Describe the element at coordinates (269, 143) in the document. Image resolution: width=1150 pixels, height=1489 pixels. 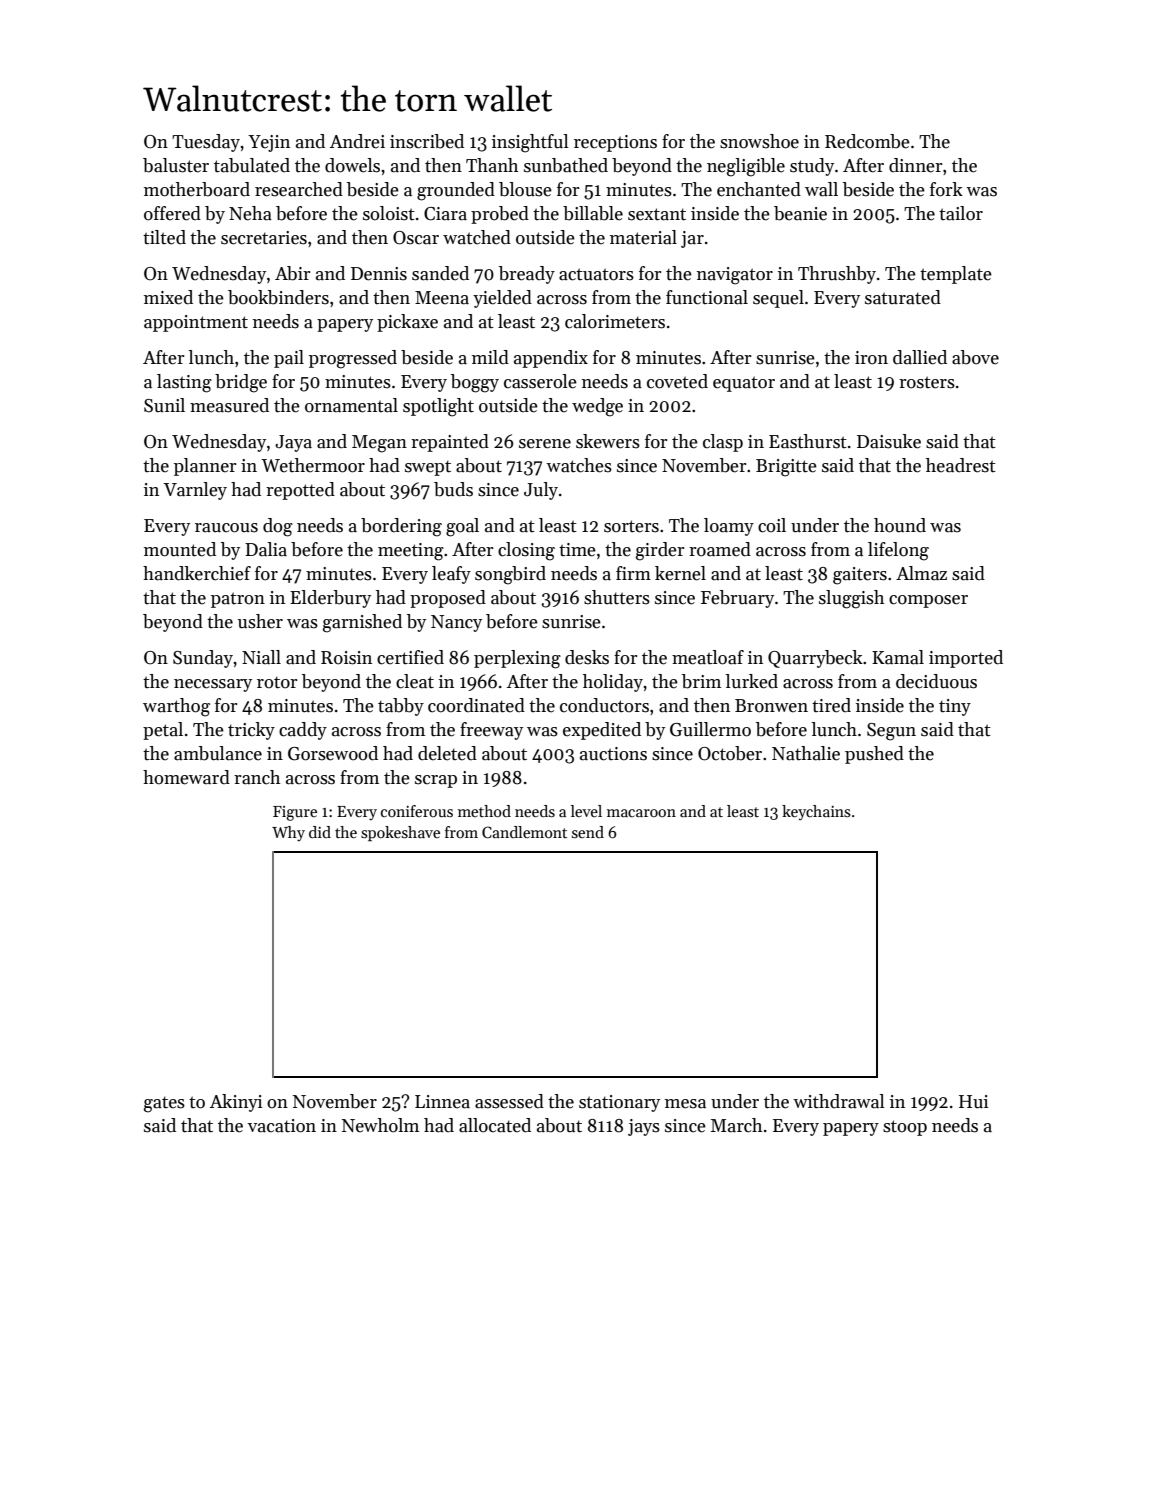
I see `Yejin` at that location.
